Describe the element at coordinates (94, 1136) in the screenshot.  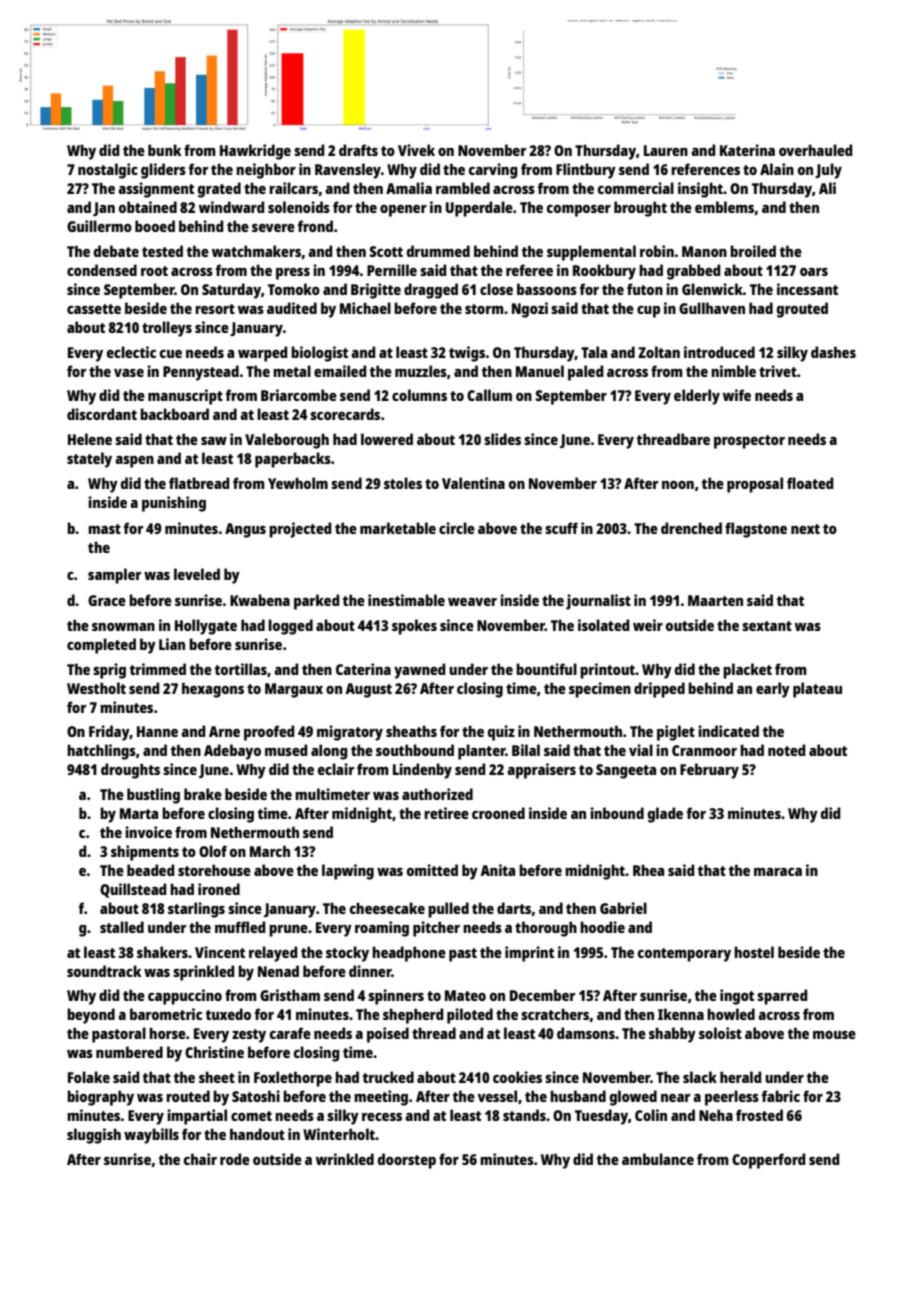
I see `sluggish` at that location.
